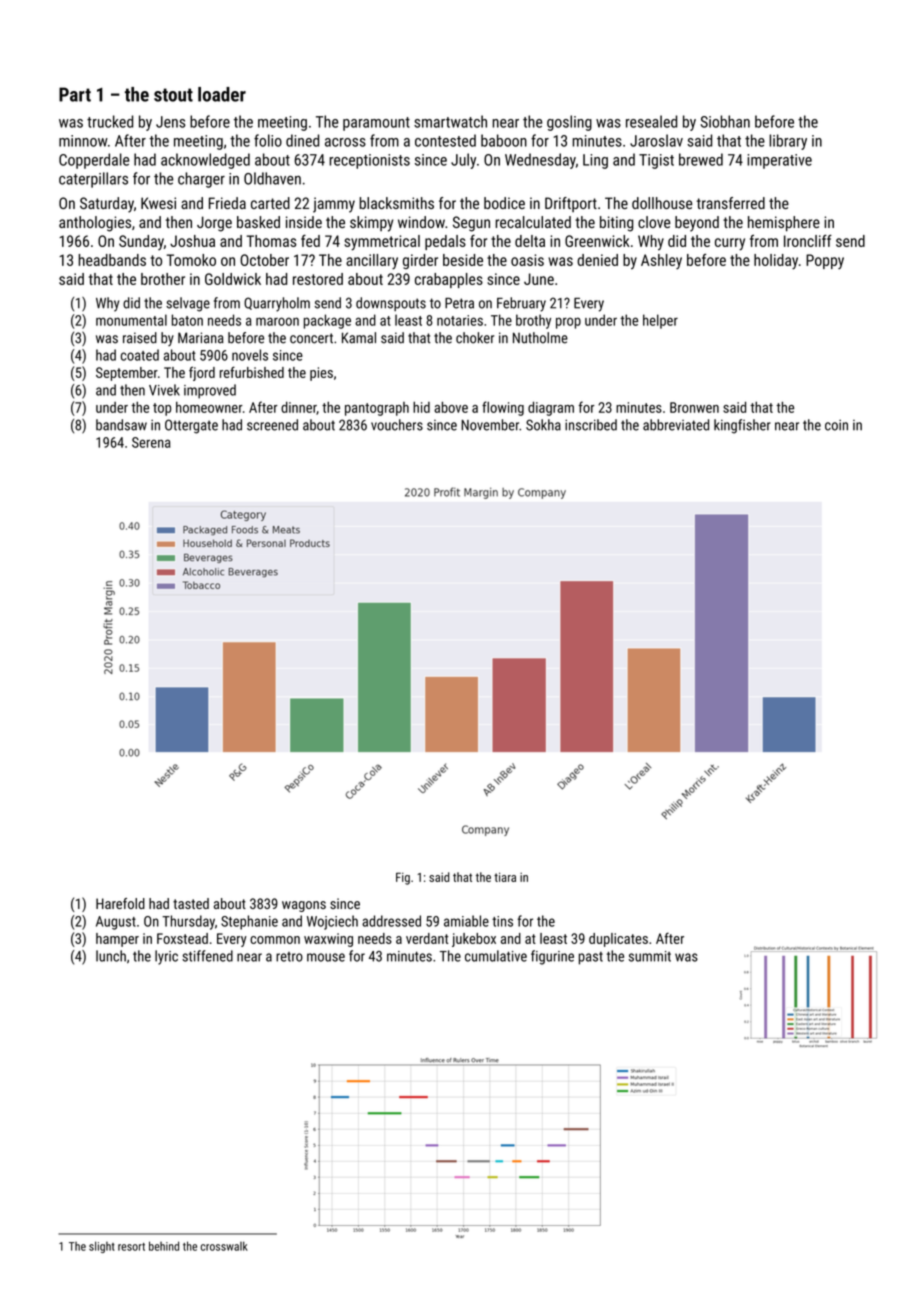 The width and height of the screenshot is (924, 1308). I want to click on Sokha, so click(543, 425).
